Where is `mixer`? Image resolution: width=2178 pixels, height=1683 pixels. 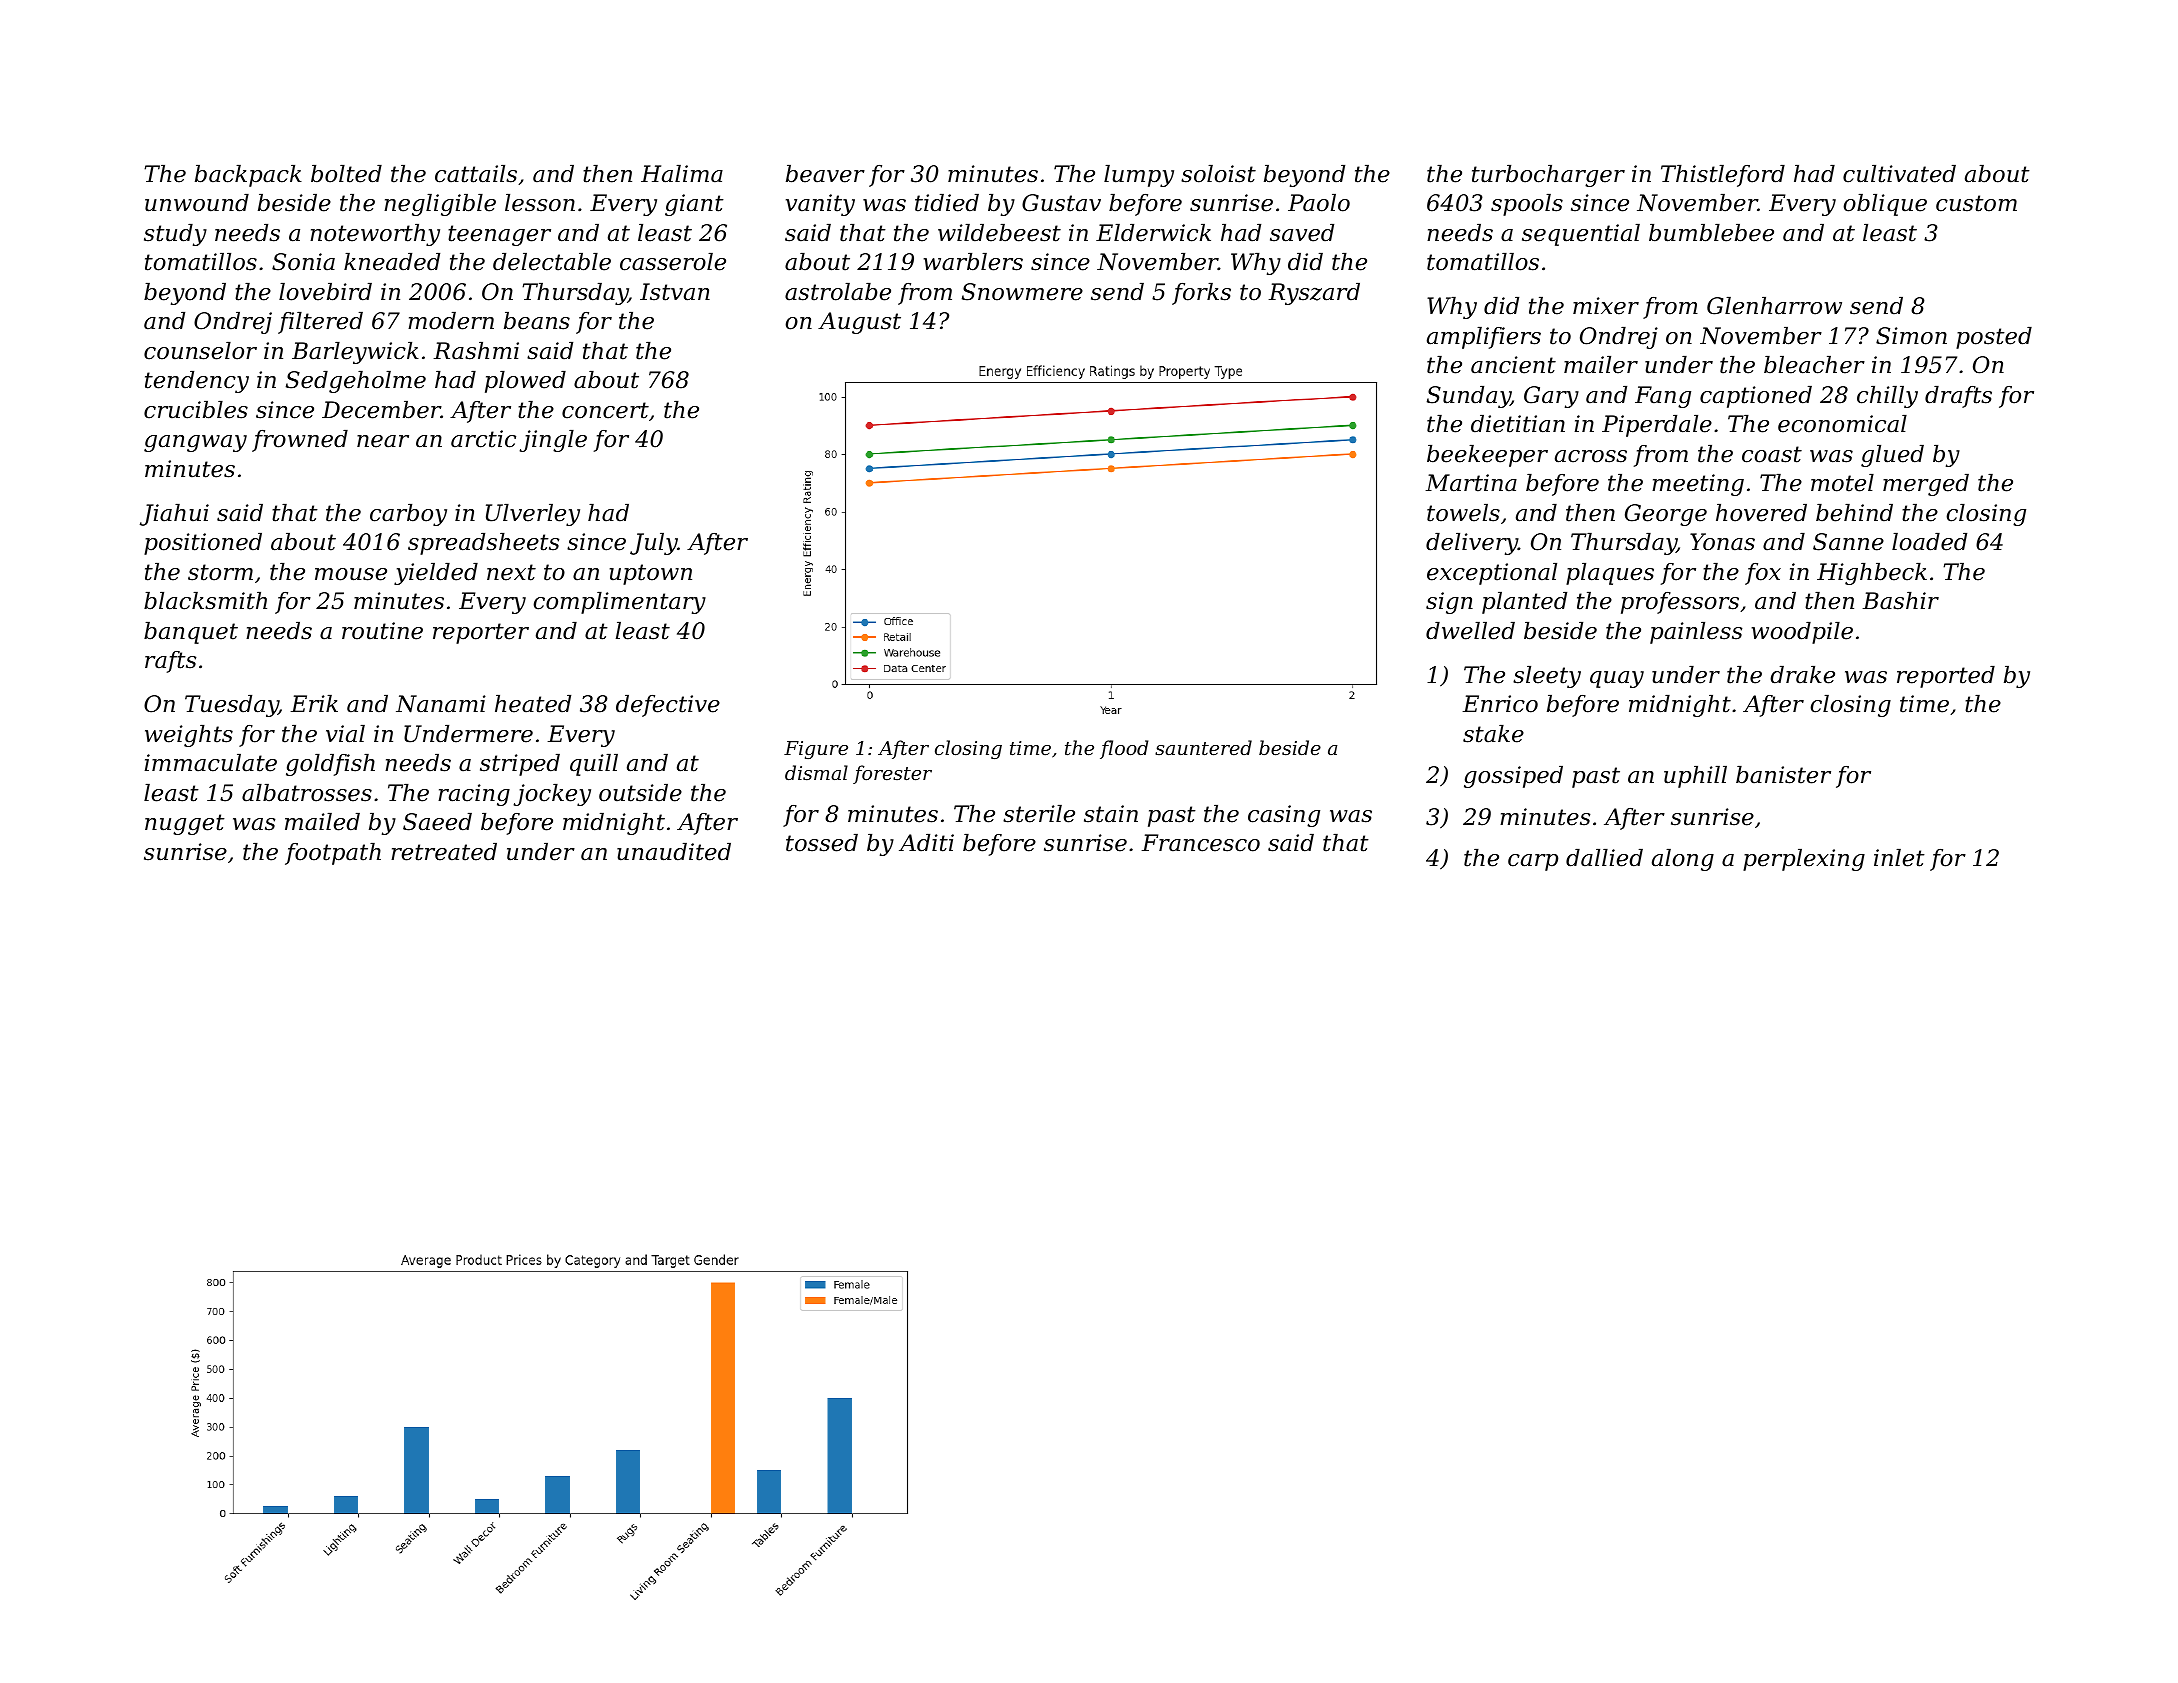 mixer is located at coordinates (1606, 306).
